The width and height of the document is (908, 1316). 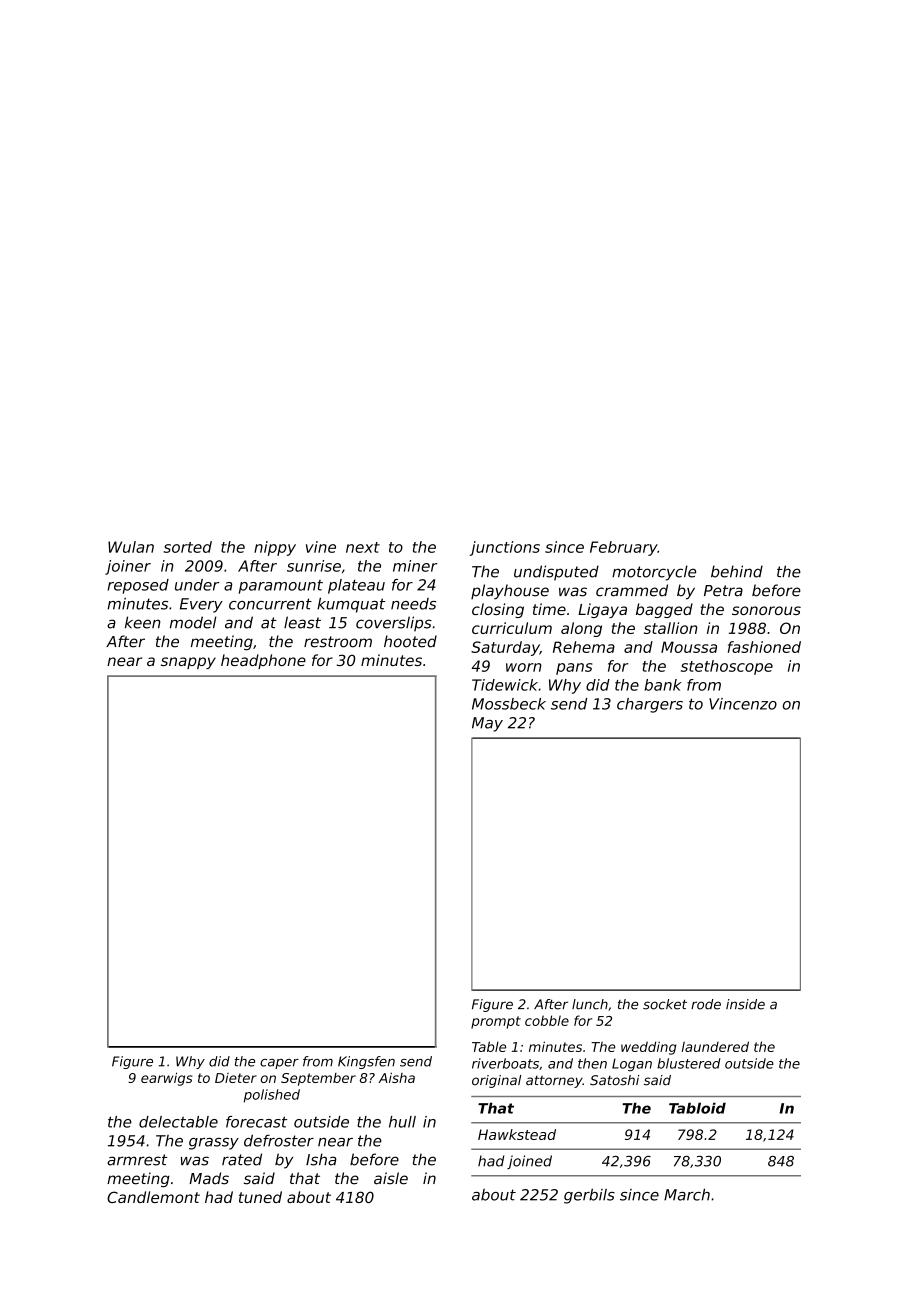 I want to click on earwigs, so click(x=167, y=1079).
